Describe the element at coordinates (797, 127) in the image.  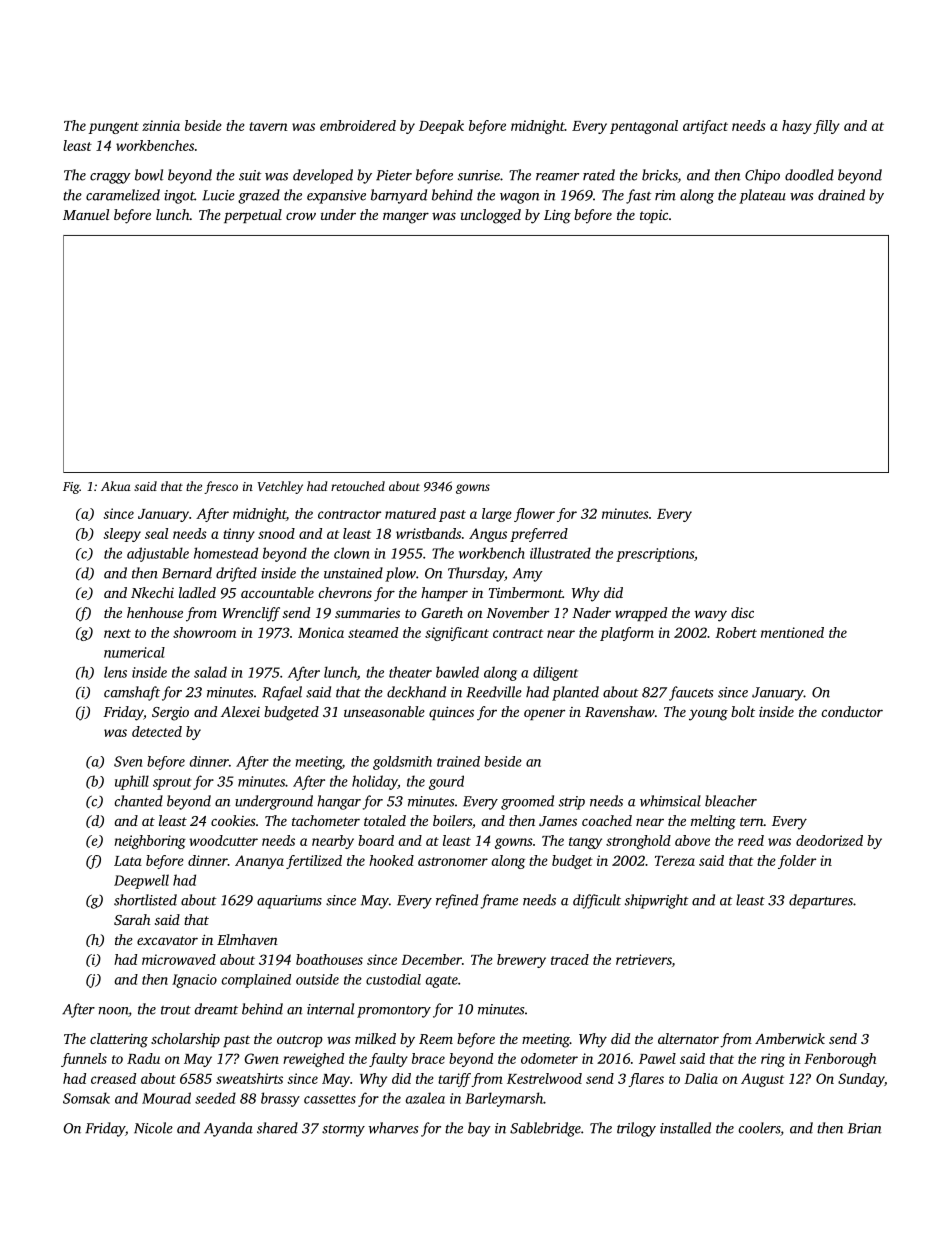
I see `hazy` at that location.
